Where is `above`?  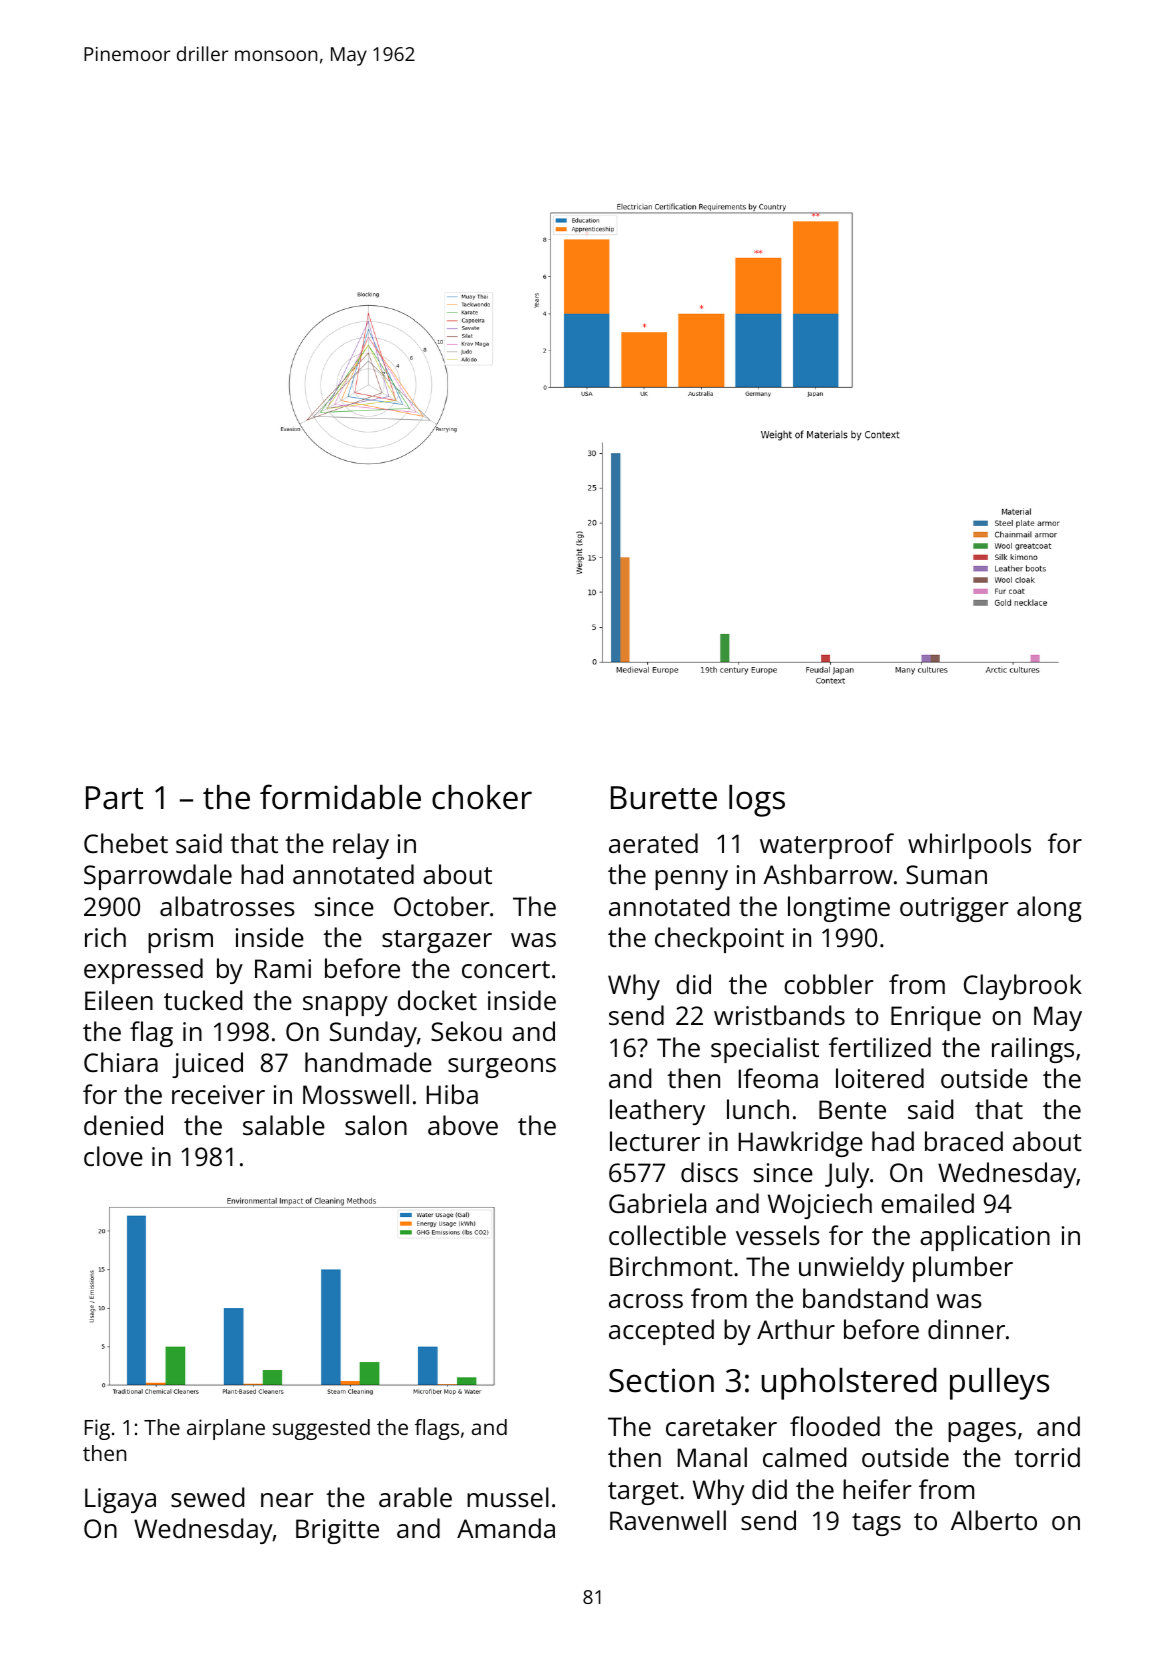
above is located at coordinates (463, 1125).
